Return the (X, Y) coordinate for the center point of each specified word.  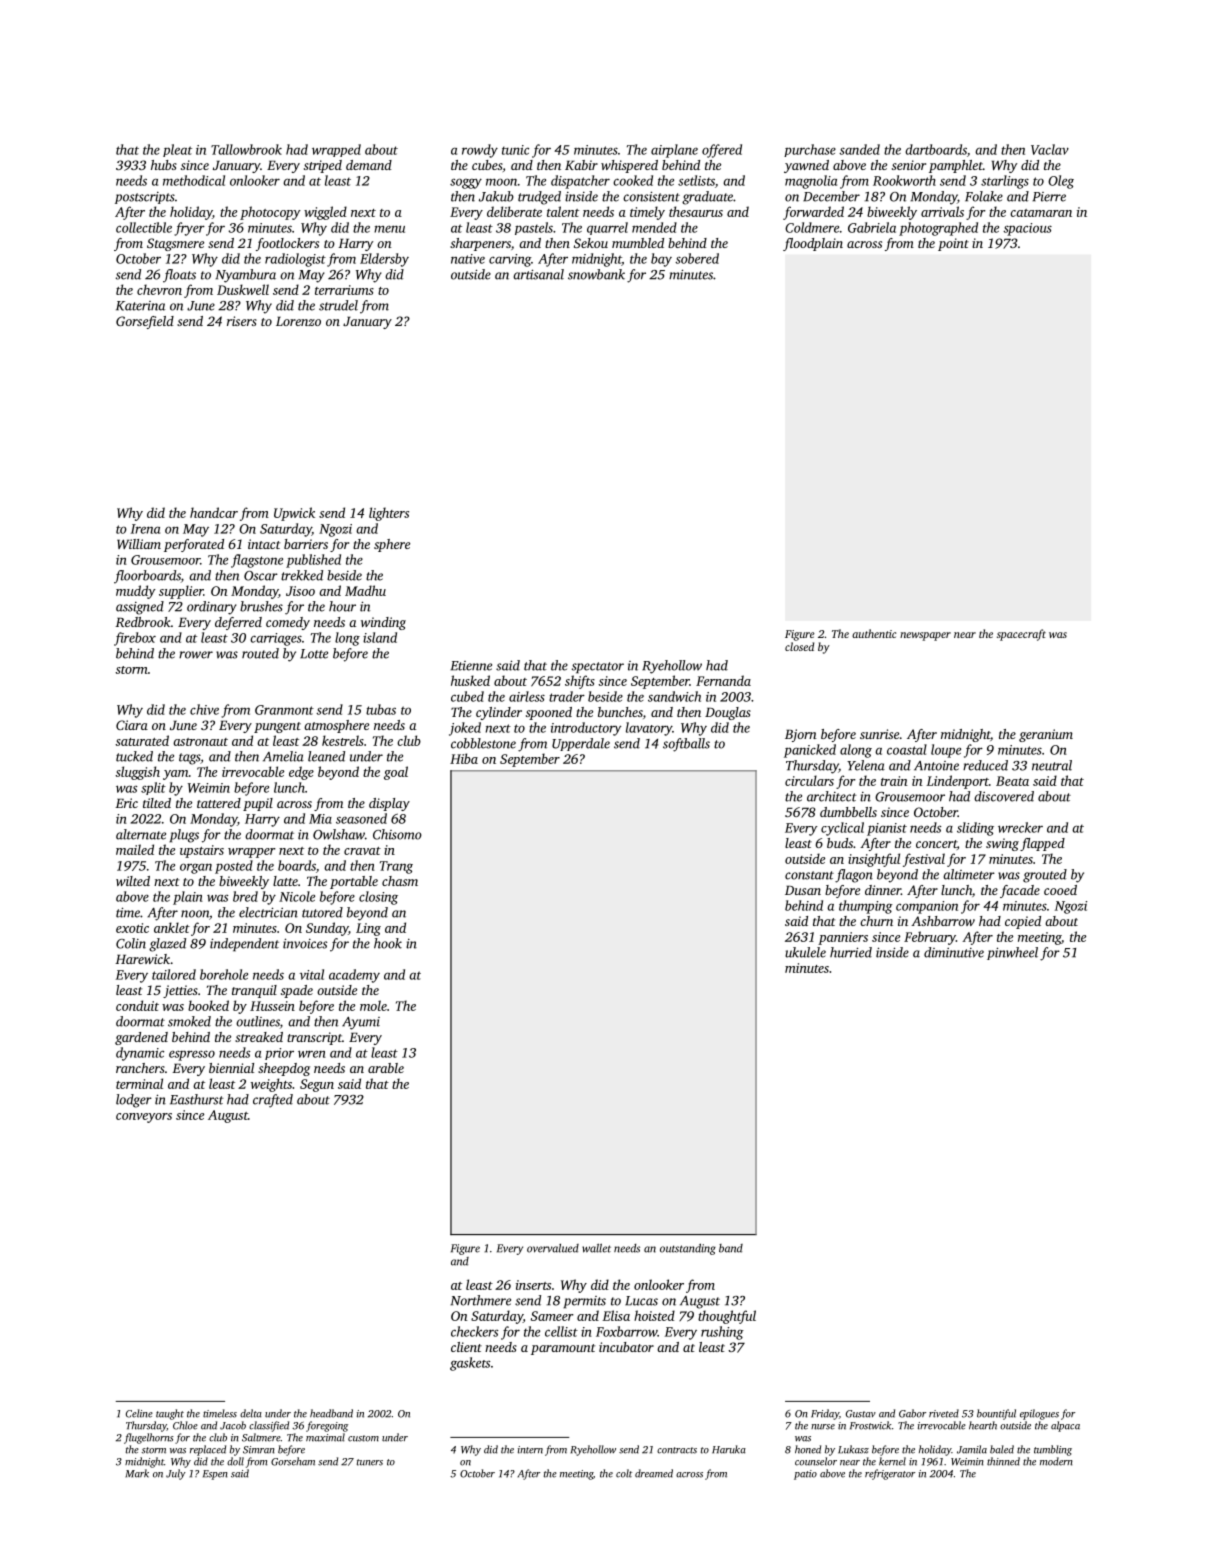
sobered (697, 258)
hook (388, 943)
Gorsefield (145, 322)
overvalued (553, 1248)
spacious (1027, 229)
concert (936, 844)
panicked (810, 751)
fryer (189, 229)
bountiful (996, 1414)
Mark (137, 1473)
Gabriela (872, 227)
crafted (273, 1101)
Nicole (297, 896)
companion (927, 907)
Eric (126, 803)
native (468, 259)
